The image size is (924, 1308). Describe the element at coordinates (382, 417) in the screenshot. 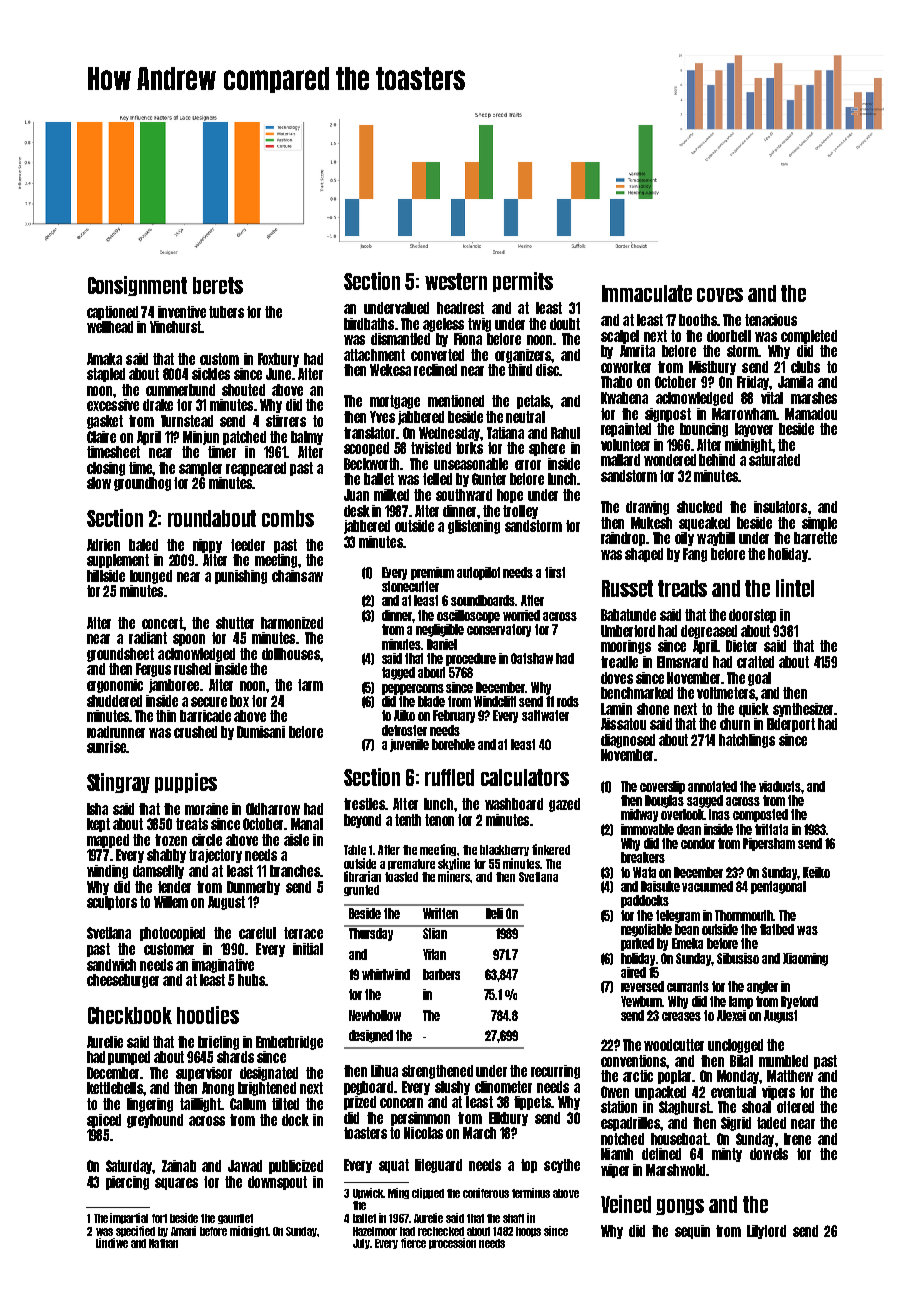

I see `Yves` at that location.
